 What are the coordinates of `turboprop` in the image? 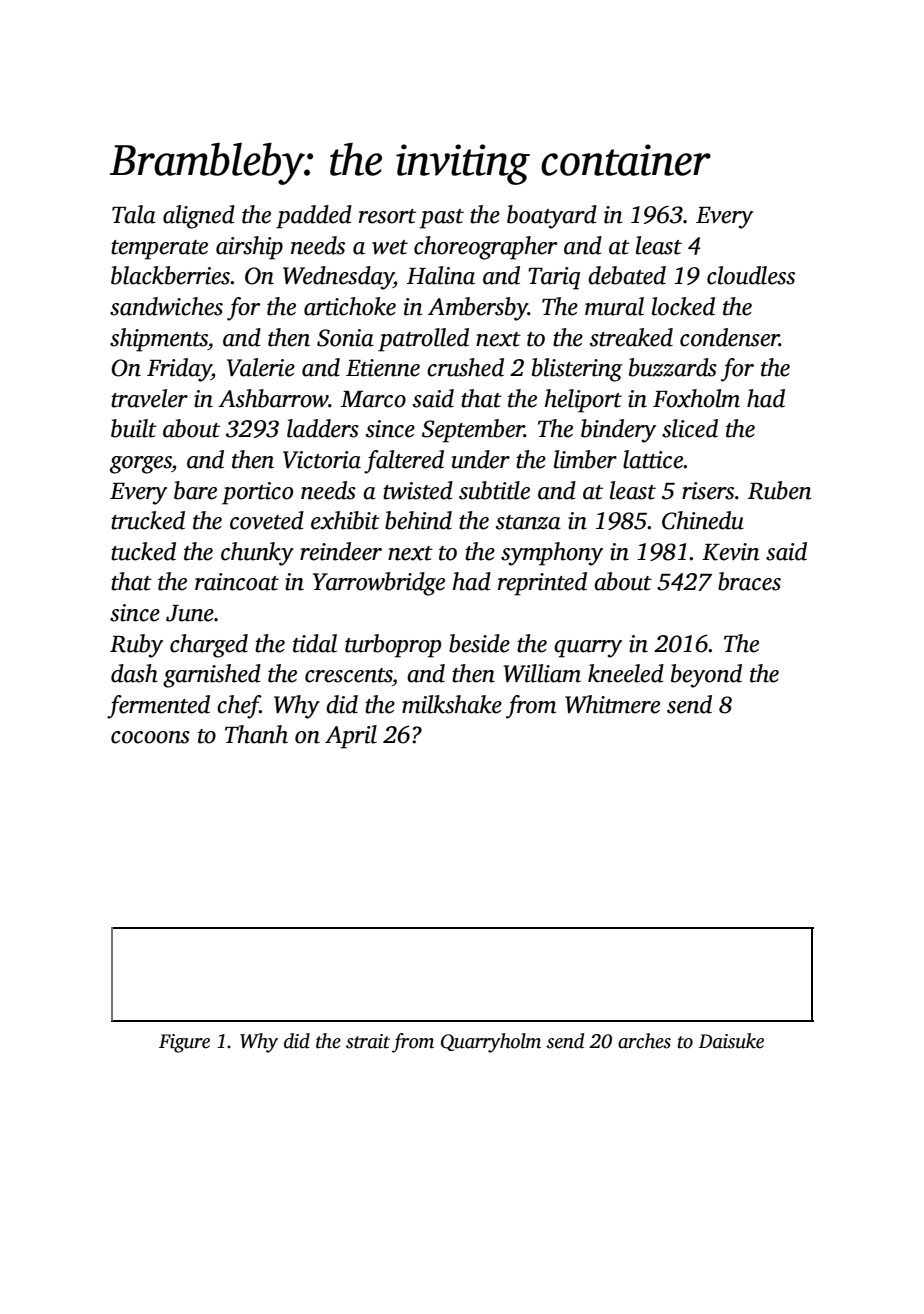 It's located at (393, 646).
